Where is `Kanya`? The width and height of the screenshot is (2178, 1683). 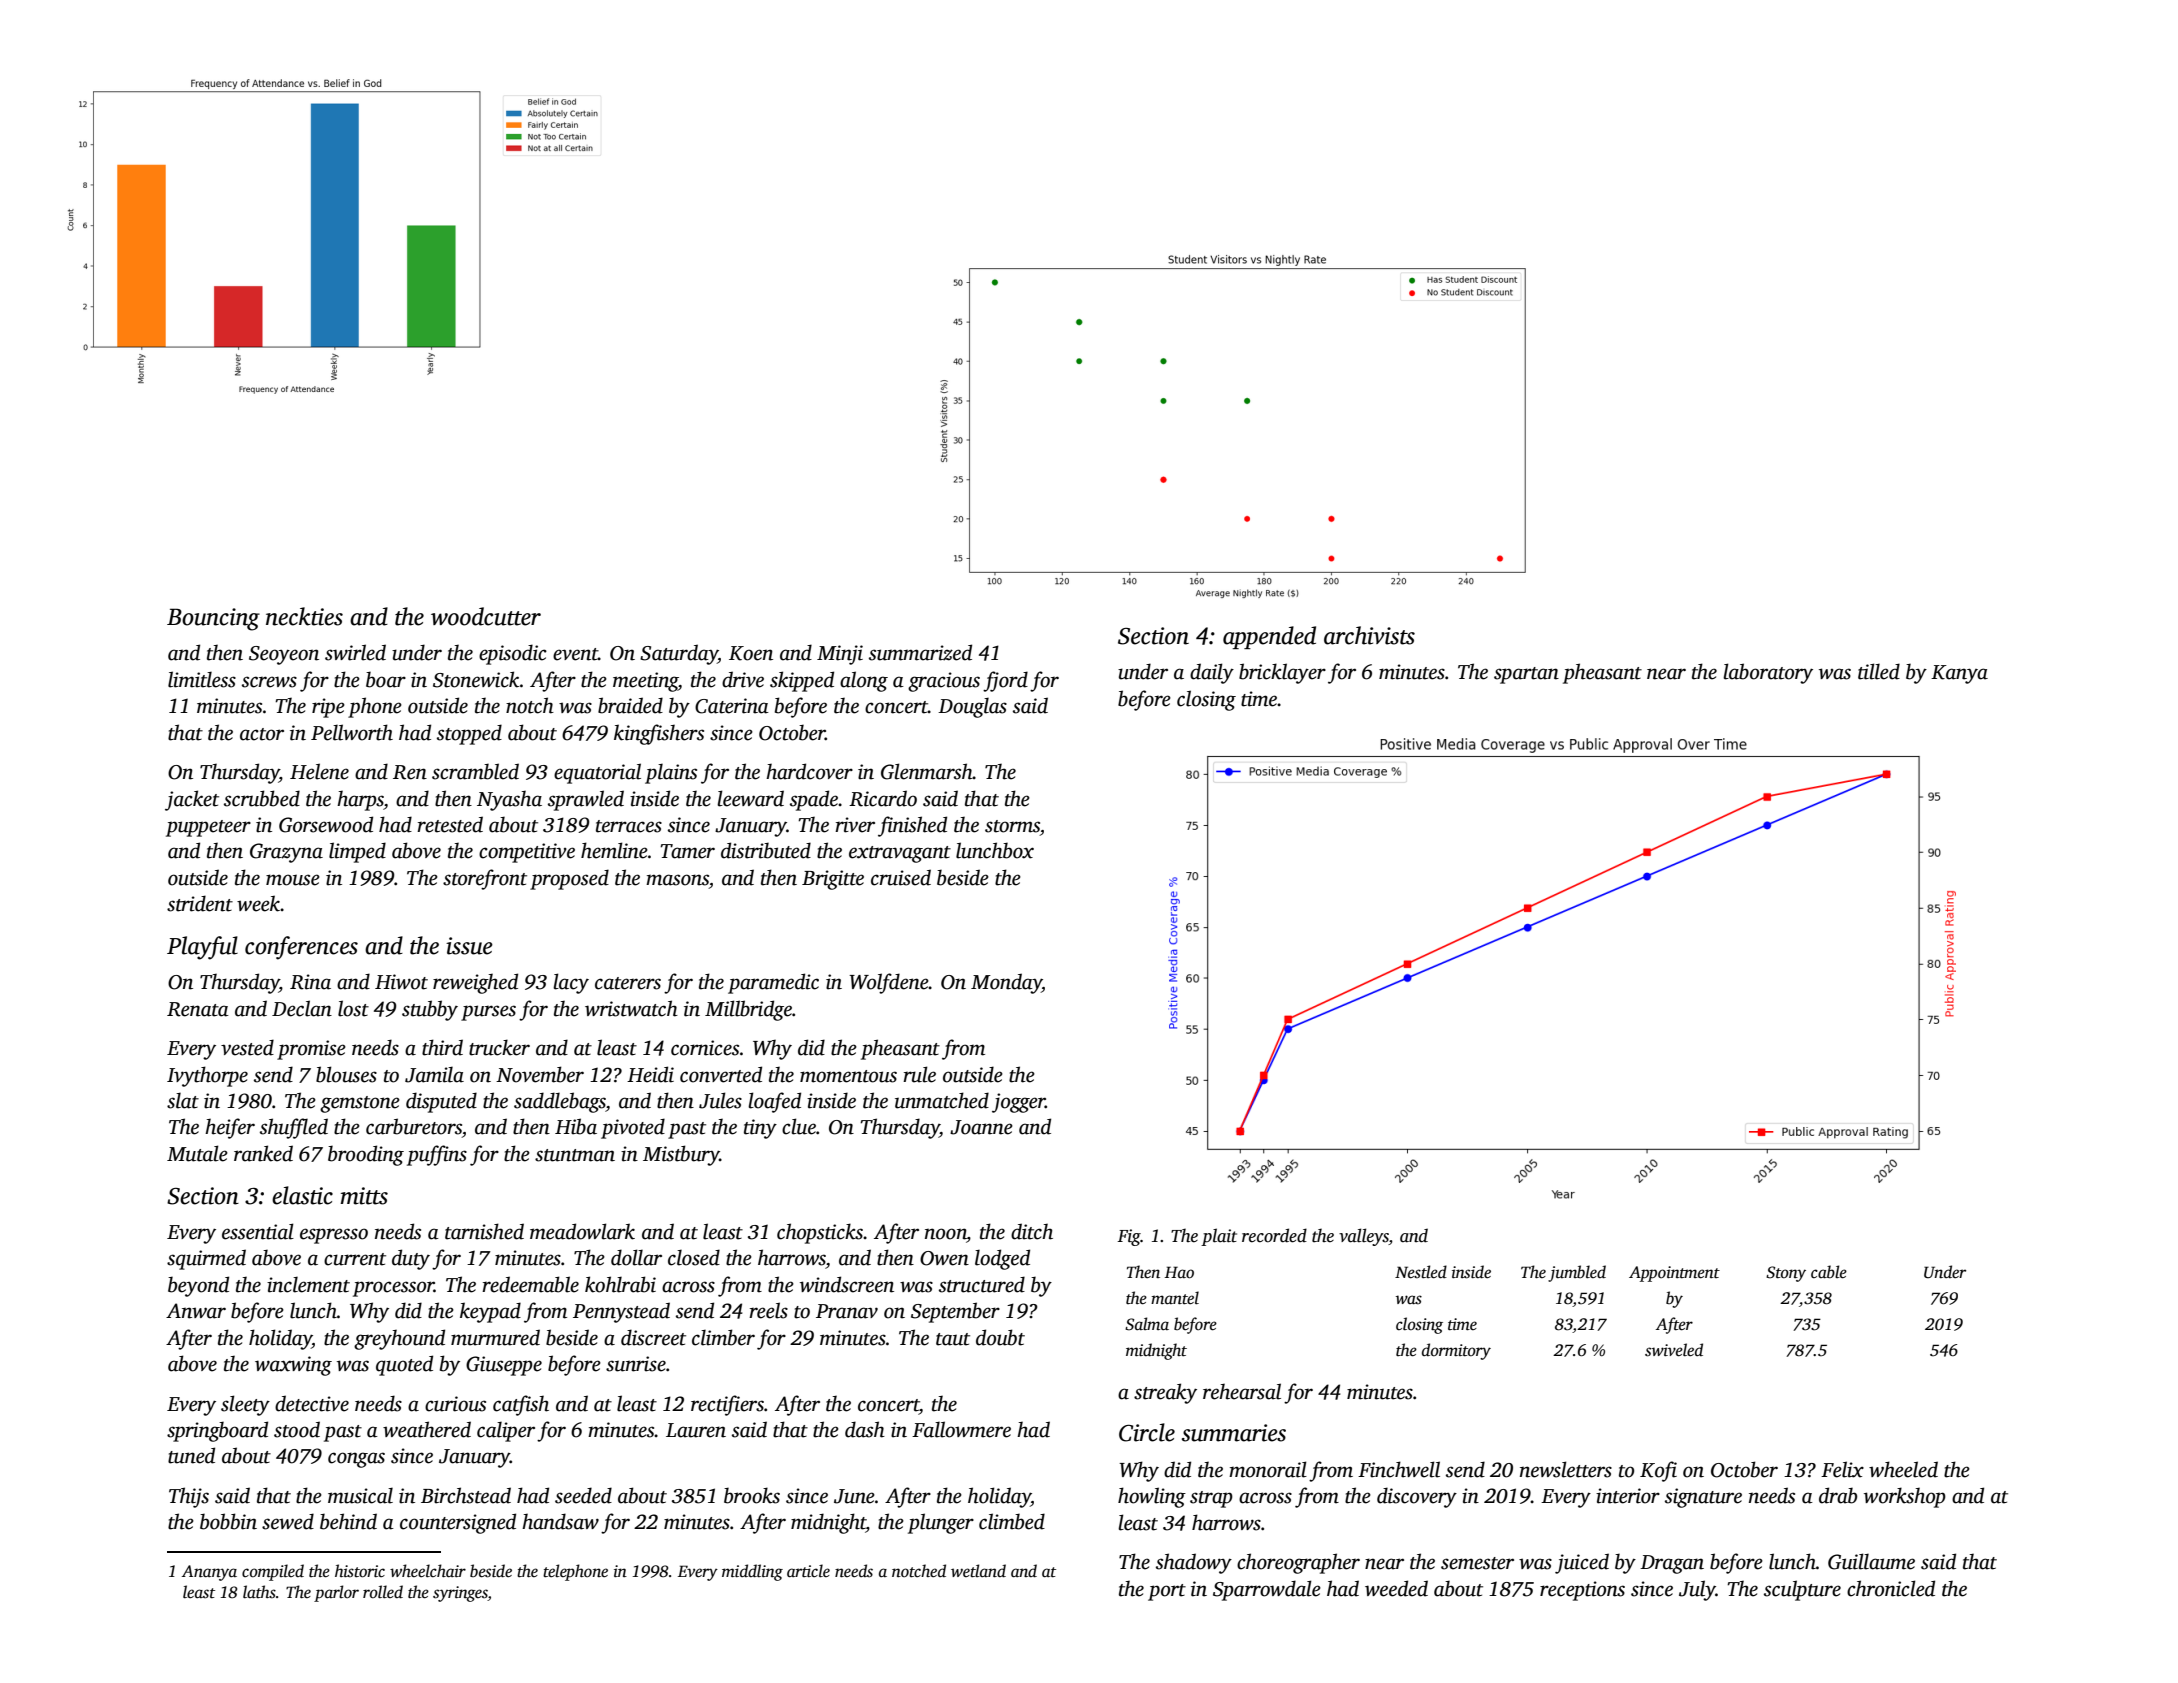
Kanya is located at coordinates (1959, 674).
